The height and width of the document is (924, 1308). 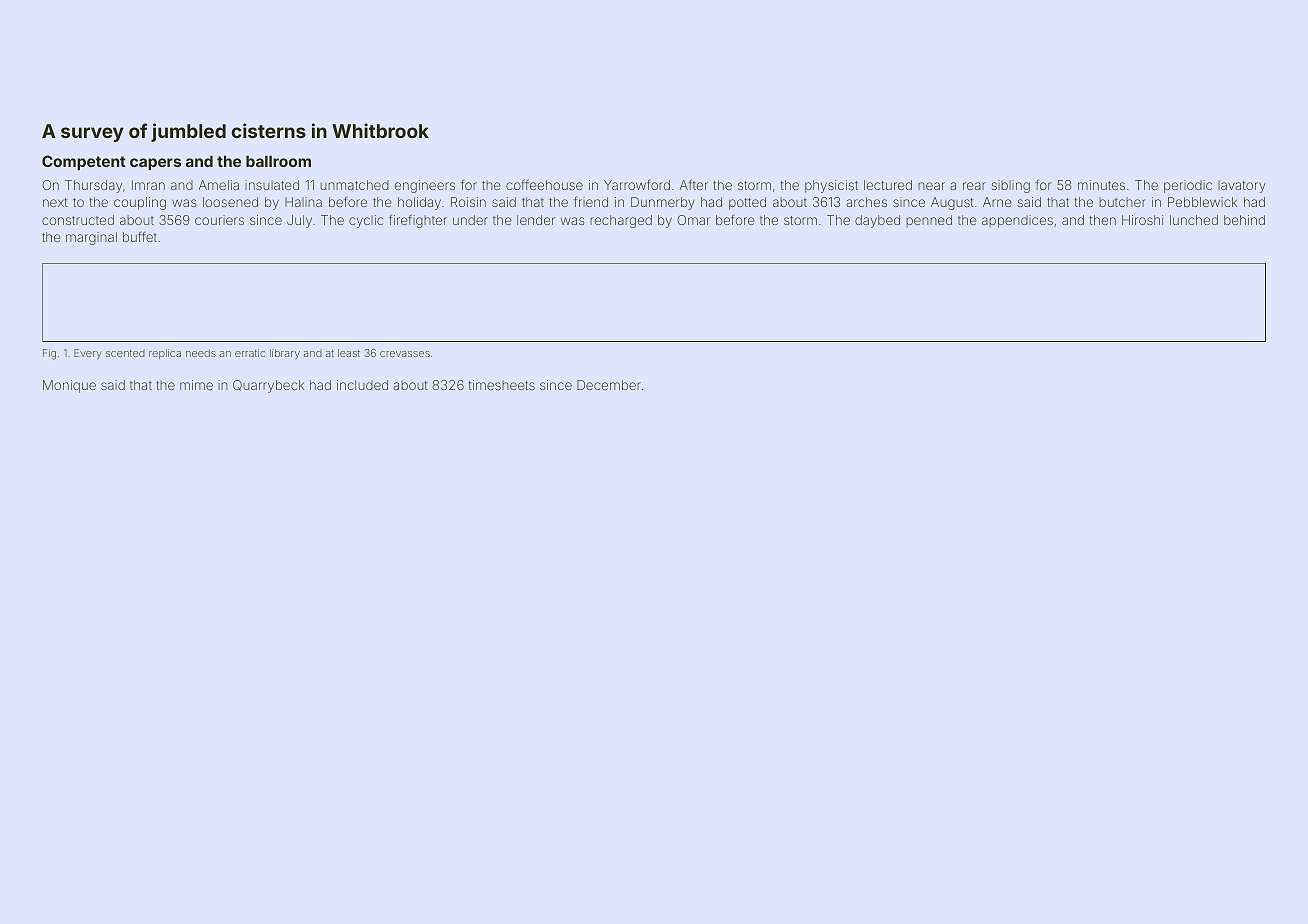 What do you see at coordinates (694, 184) in the document?
I see `After` at bounding box center [694, 184].
